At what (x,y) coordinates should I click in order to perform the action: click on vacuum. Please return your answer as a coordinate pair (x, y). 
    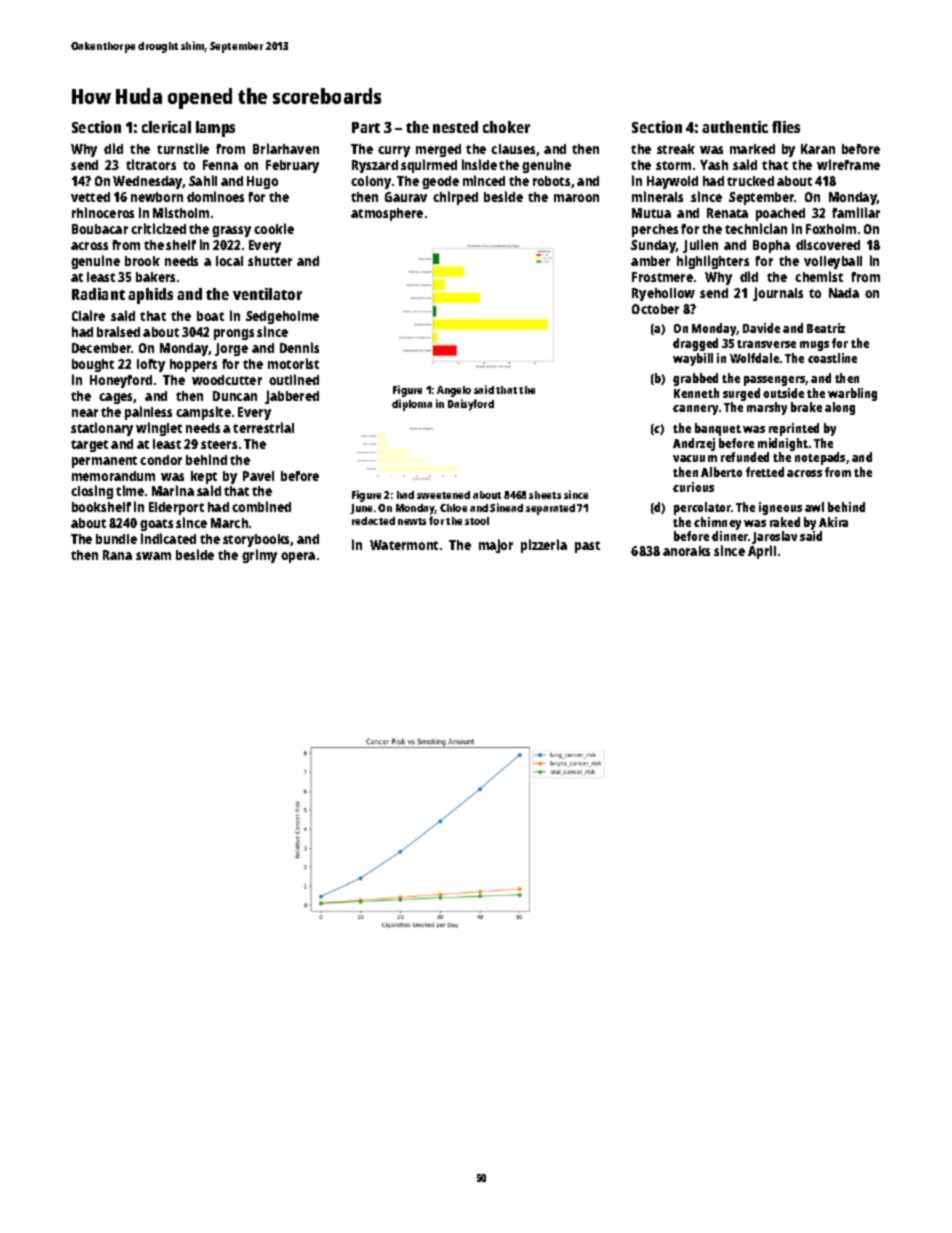
    Looking at the image, I should click on (695, 458).
